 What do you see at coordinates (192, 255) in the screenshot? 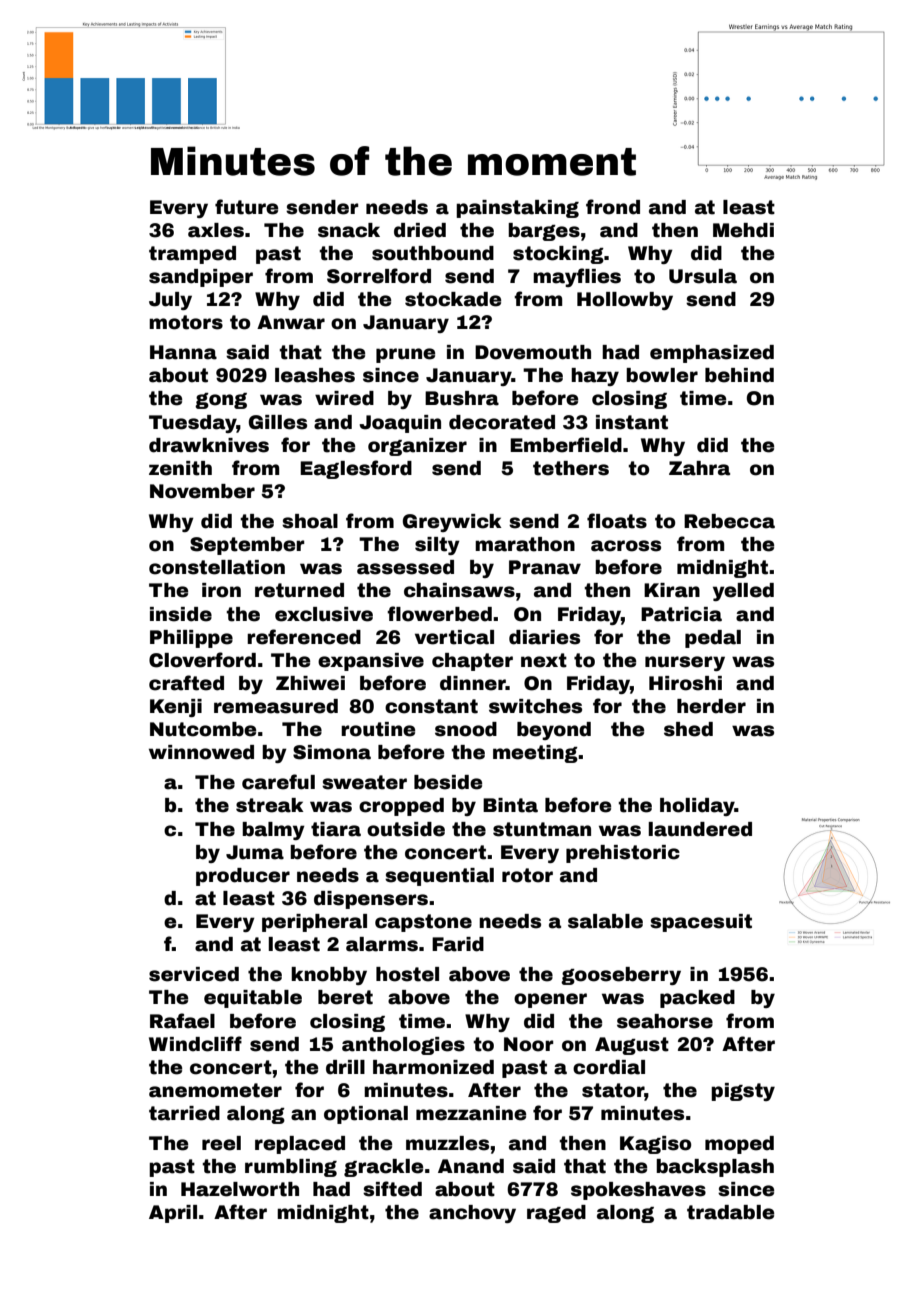
I see `tramped` at bounding box center [192, 255].
